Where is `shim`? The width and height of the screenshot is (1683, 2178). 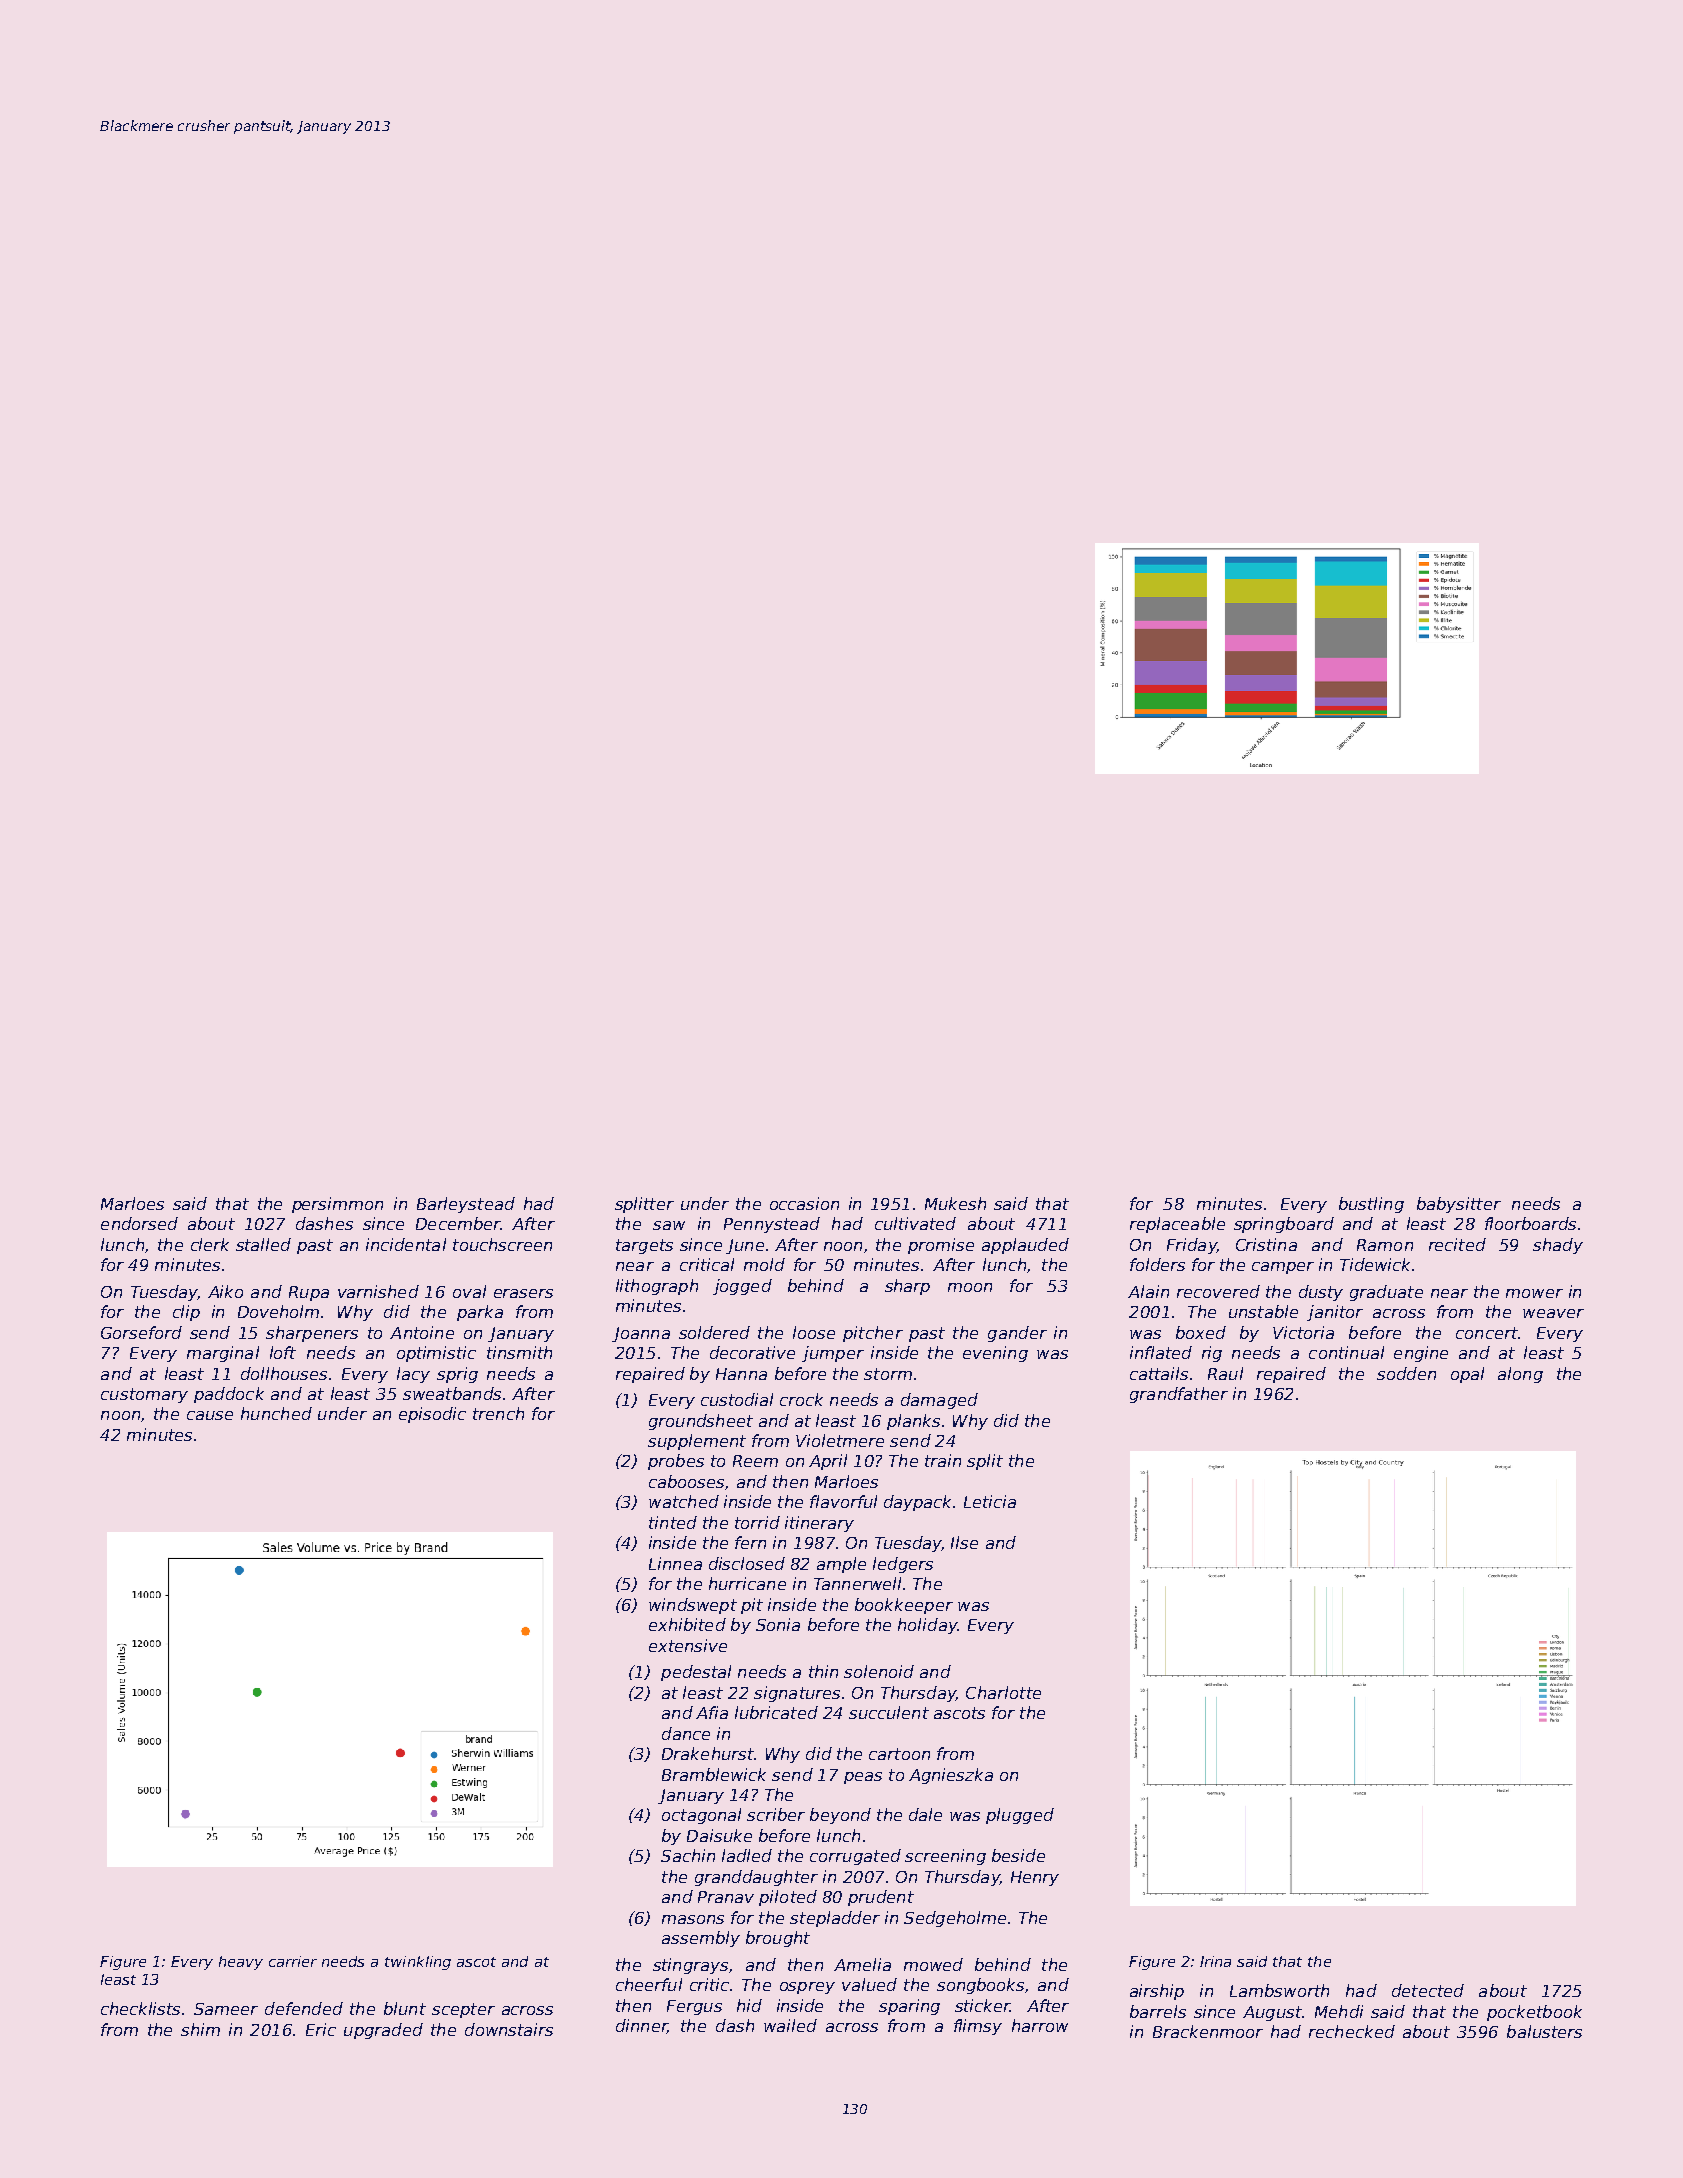
shim is located at coordinates (200, 2029).
